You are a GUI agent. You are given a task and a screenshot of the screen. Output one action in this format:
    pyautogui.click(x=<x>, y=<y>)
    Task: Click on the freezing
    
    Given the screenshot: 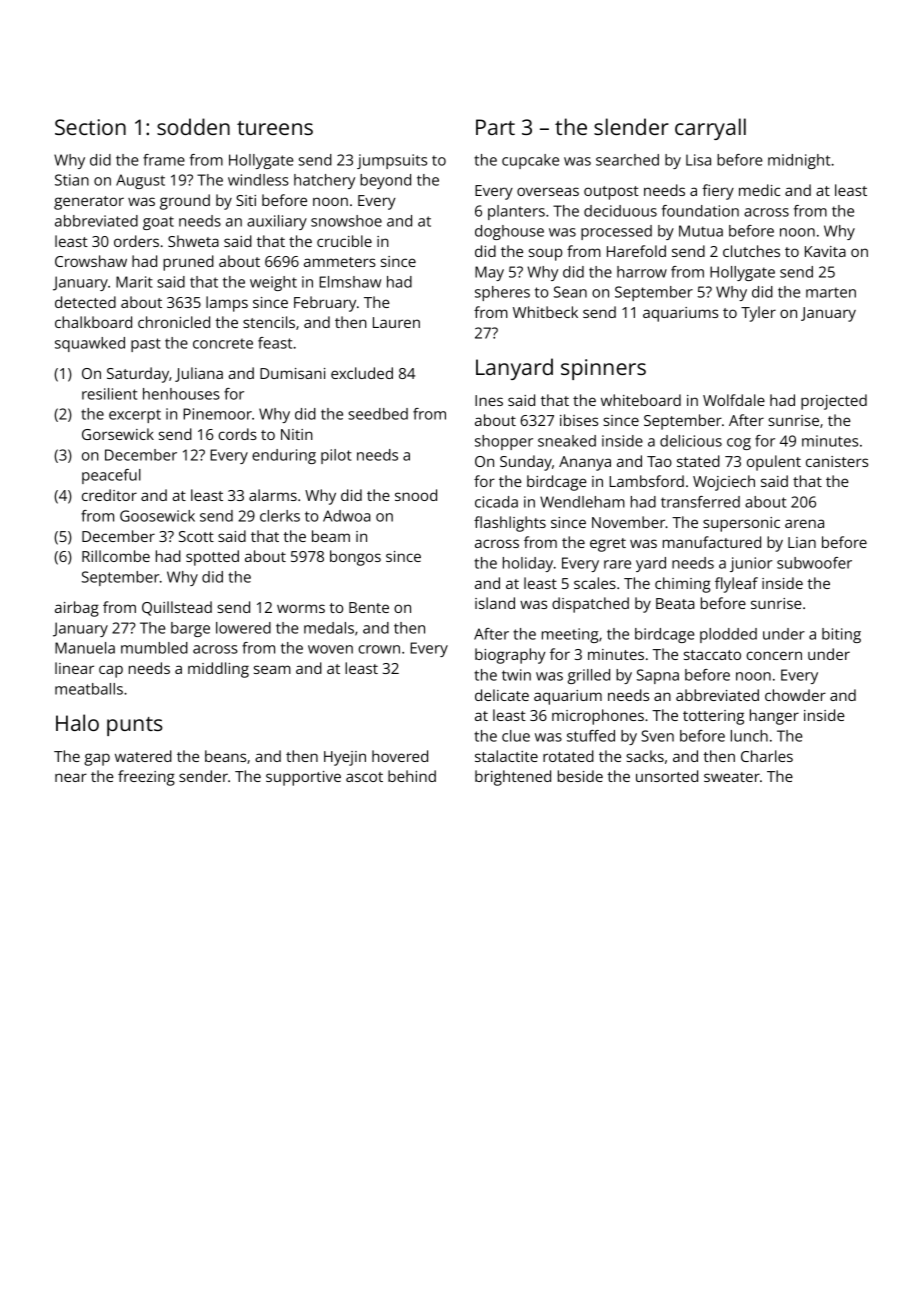 What is the action you would take?
    pyautogui.click(x=146, y=778)
